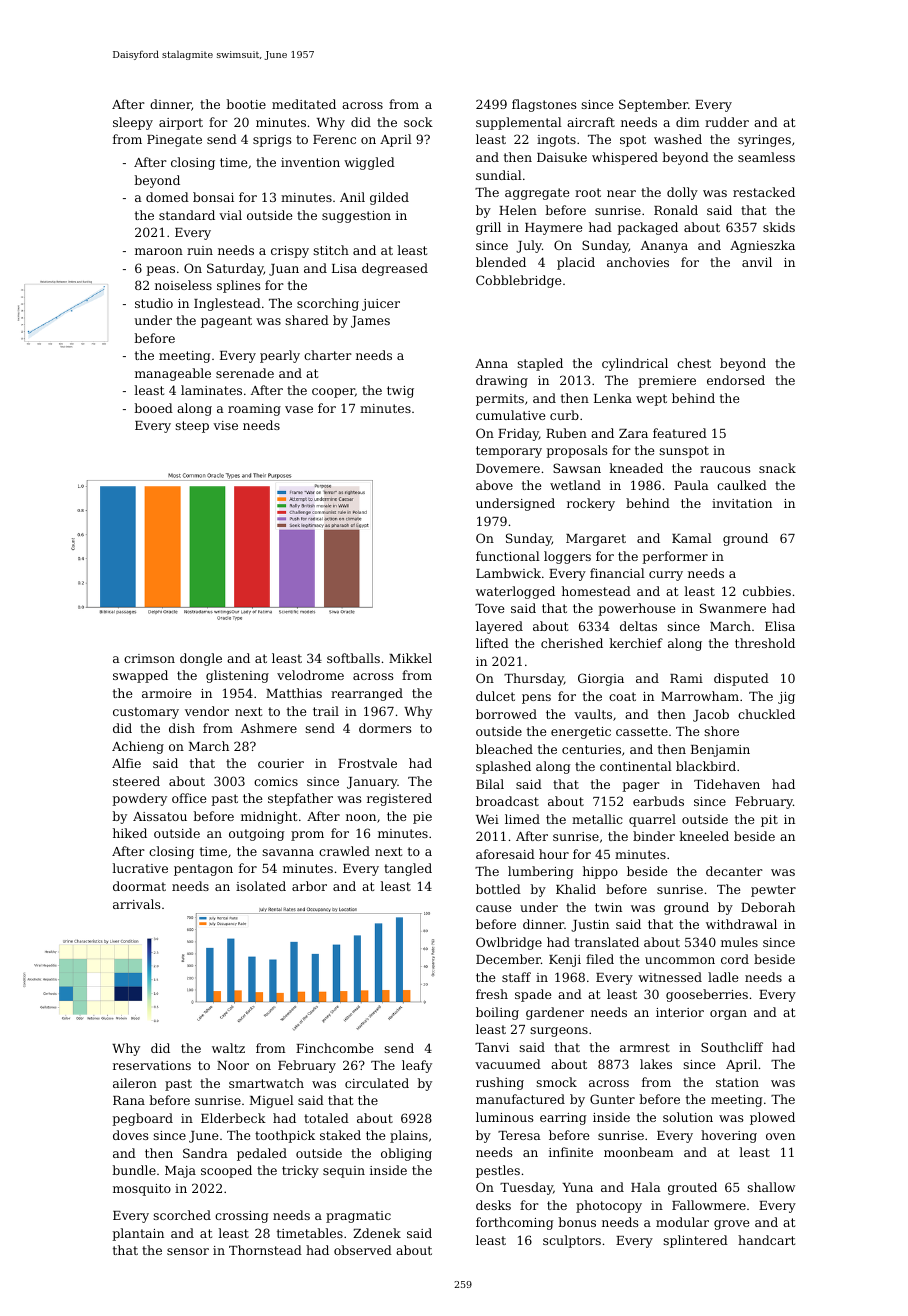  I want to click on dim, so click(687, 122).
